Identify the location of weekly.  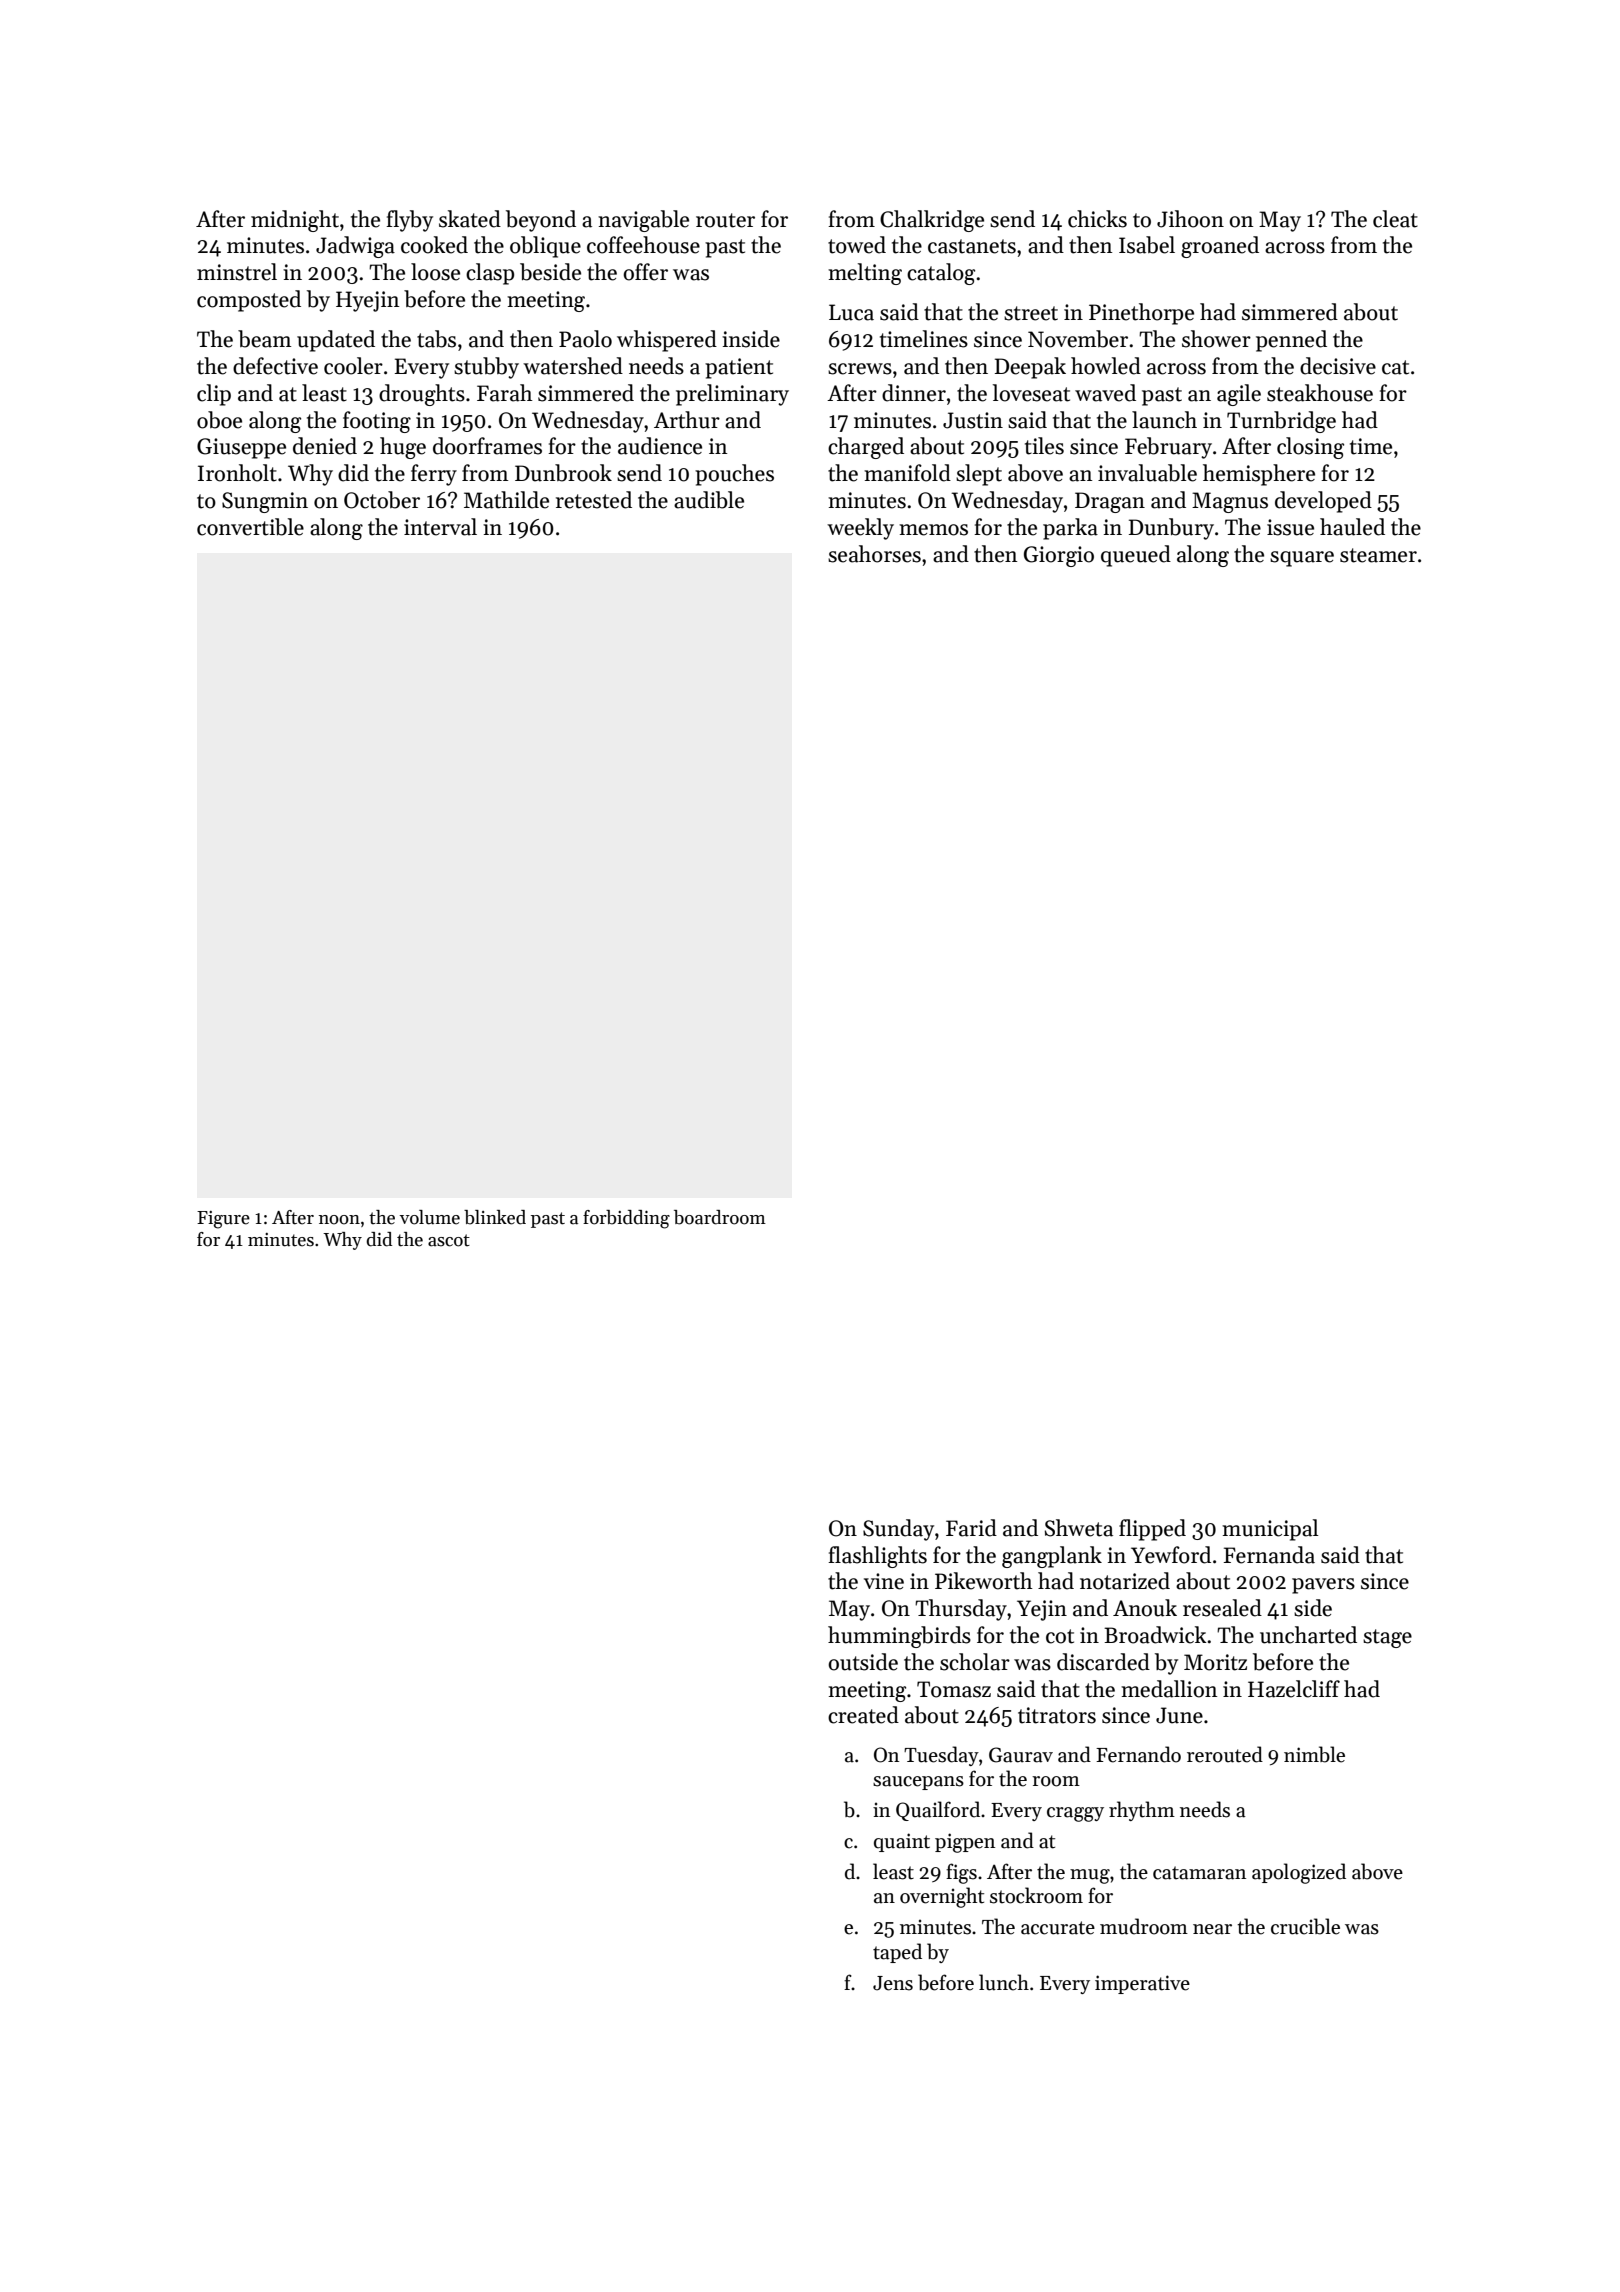
(860, 529).
